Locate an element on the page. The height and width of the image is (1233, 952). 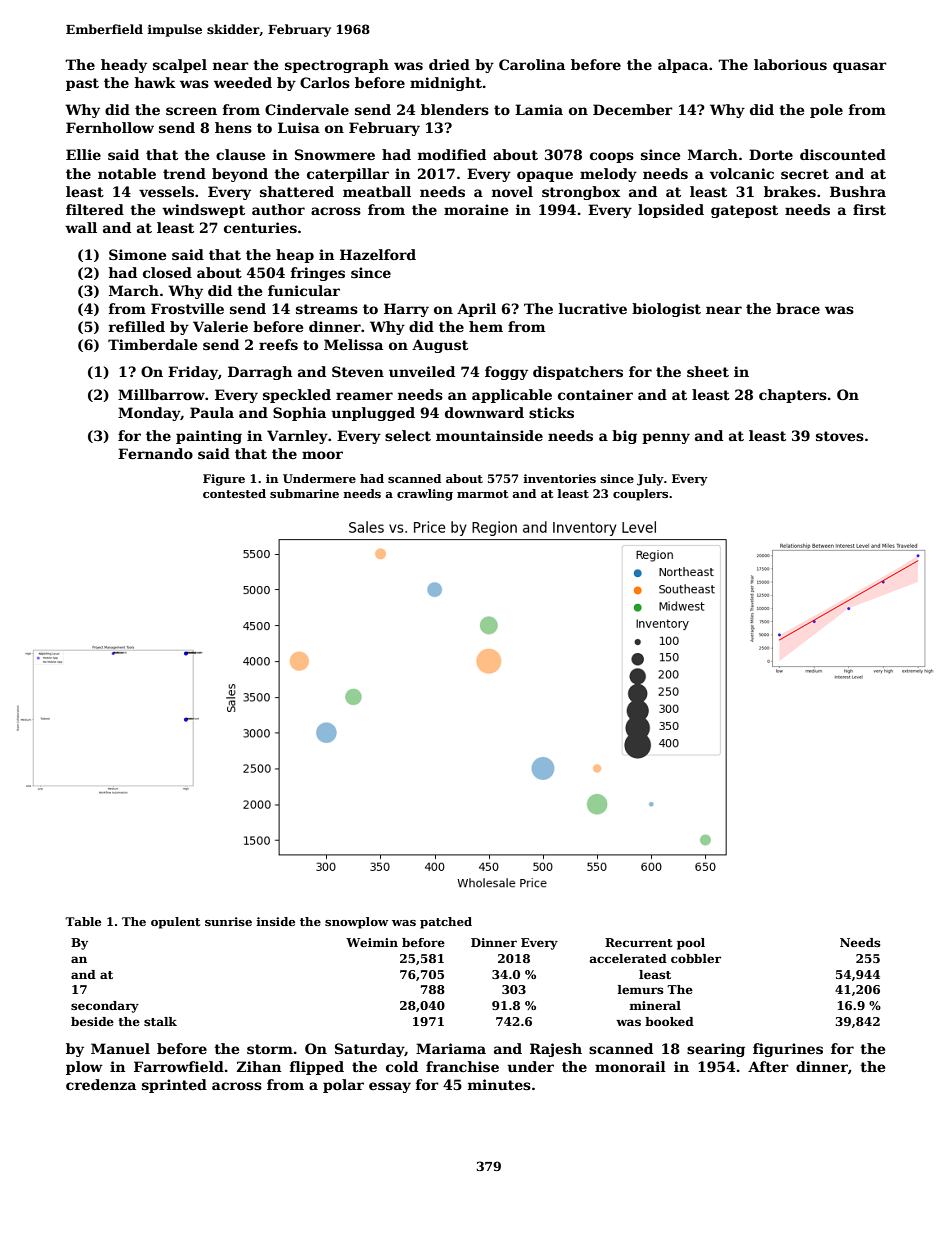
stalk is located at coordinates (160, 1021).
